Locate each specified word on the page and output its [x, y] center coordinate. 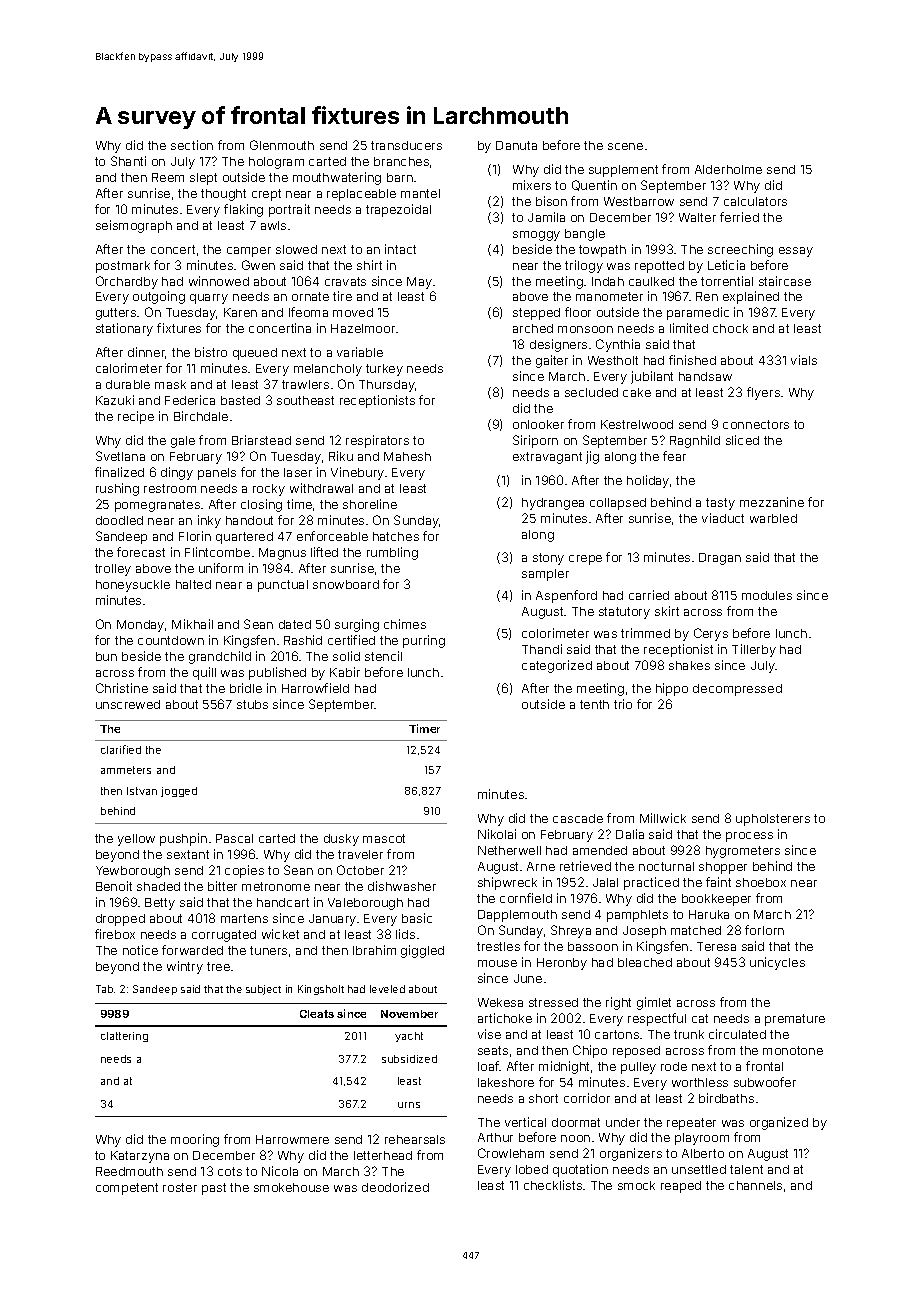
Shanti [128, 161]
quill [204, 673]
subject [263, 990]
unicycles [777, 963]
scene [625, 146]
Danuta [516, 145]
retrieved [585, 866]
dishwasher [402, 886]
